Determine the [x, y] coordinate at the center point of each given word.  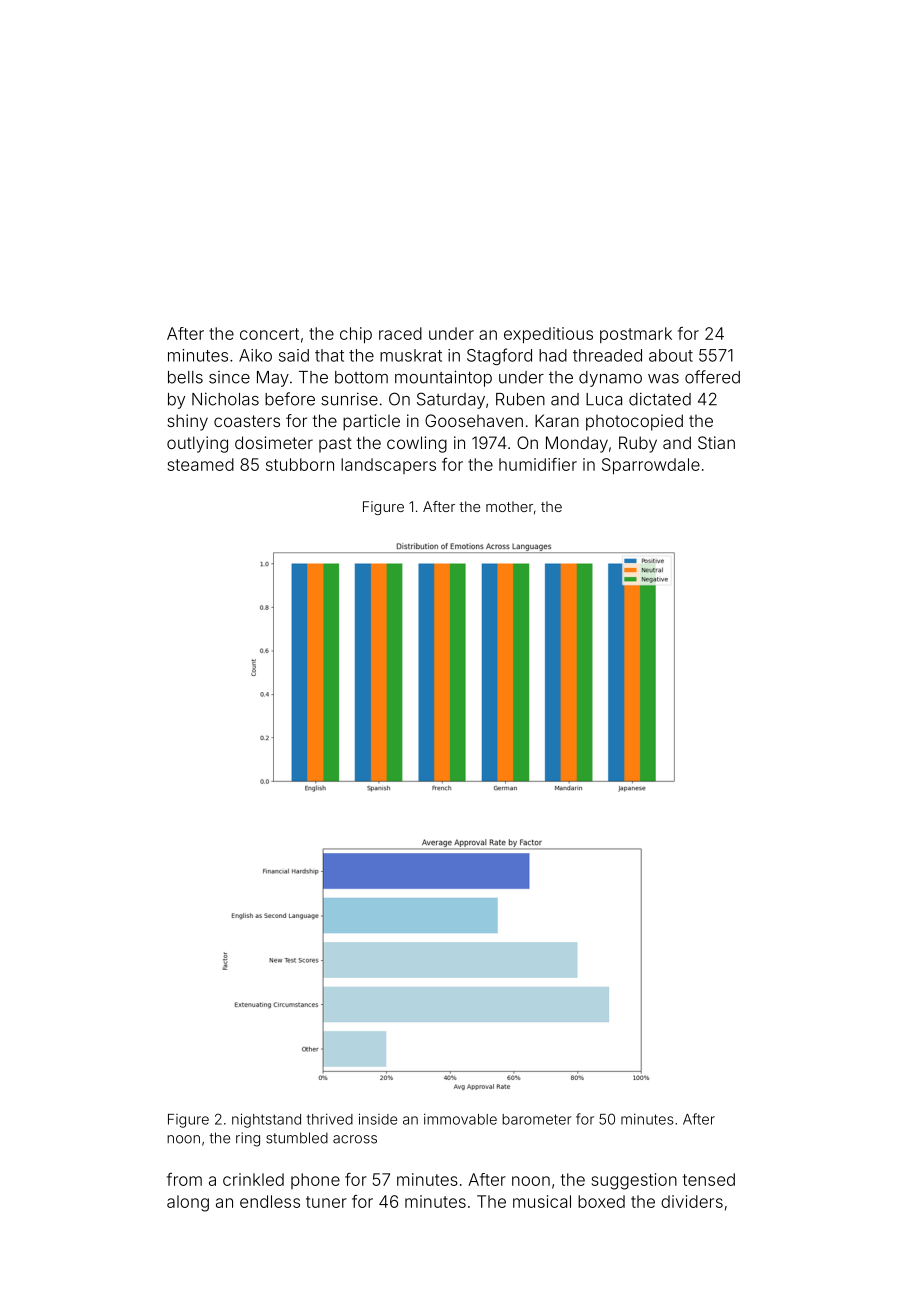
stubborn [300, 464]
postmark [636, 335]
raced [400, 333]
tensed [709, 1179]
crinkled [253, 1179]
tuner [326, 1202]
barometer [537, 1119]
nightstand [266, 1120]
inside [378, 1119]
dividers [692, 1201]
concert [269, 334]
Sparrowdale [651, 466]
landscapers [388, 466]
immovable [460, 1119]
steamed [200, 464]
